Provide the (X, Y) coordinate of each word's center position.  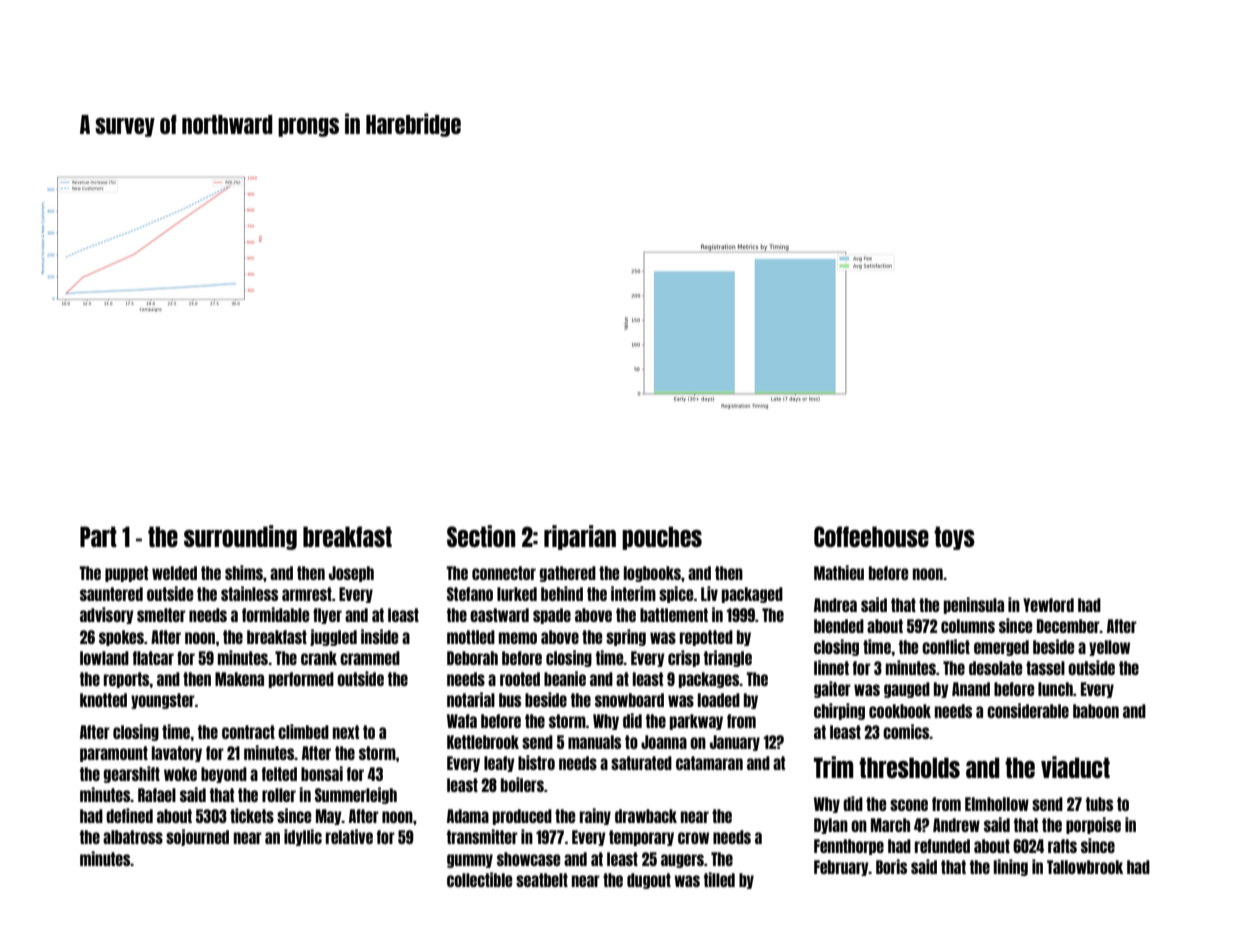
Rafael (157, 795)
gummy (470, 861)
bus (510, 700)
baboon (1096, 711)
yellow (1109, 648)
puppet (126, 574)
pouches (662, 538)
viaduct (1075, 767)
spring (626, 637)
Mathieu (839, 572)
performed (301, 680)
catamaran (709, 763)
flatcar (153, 658)
